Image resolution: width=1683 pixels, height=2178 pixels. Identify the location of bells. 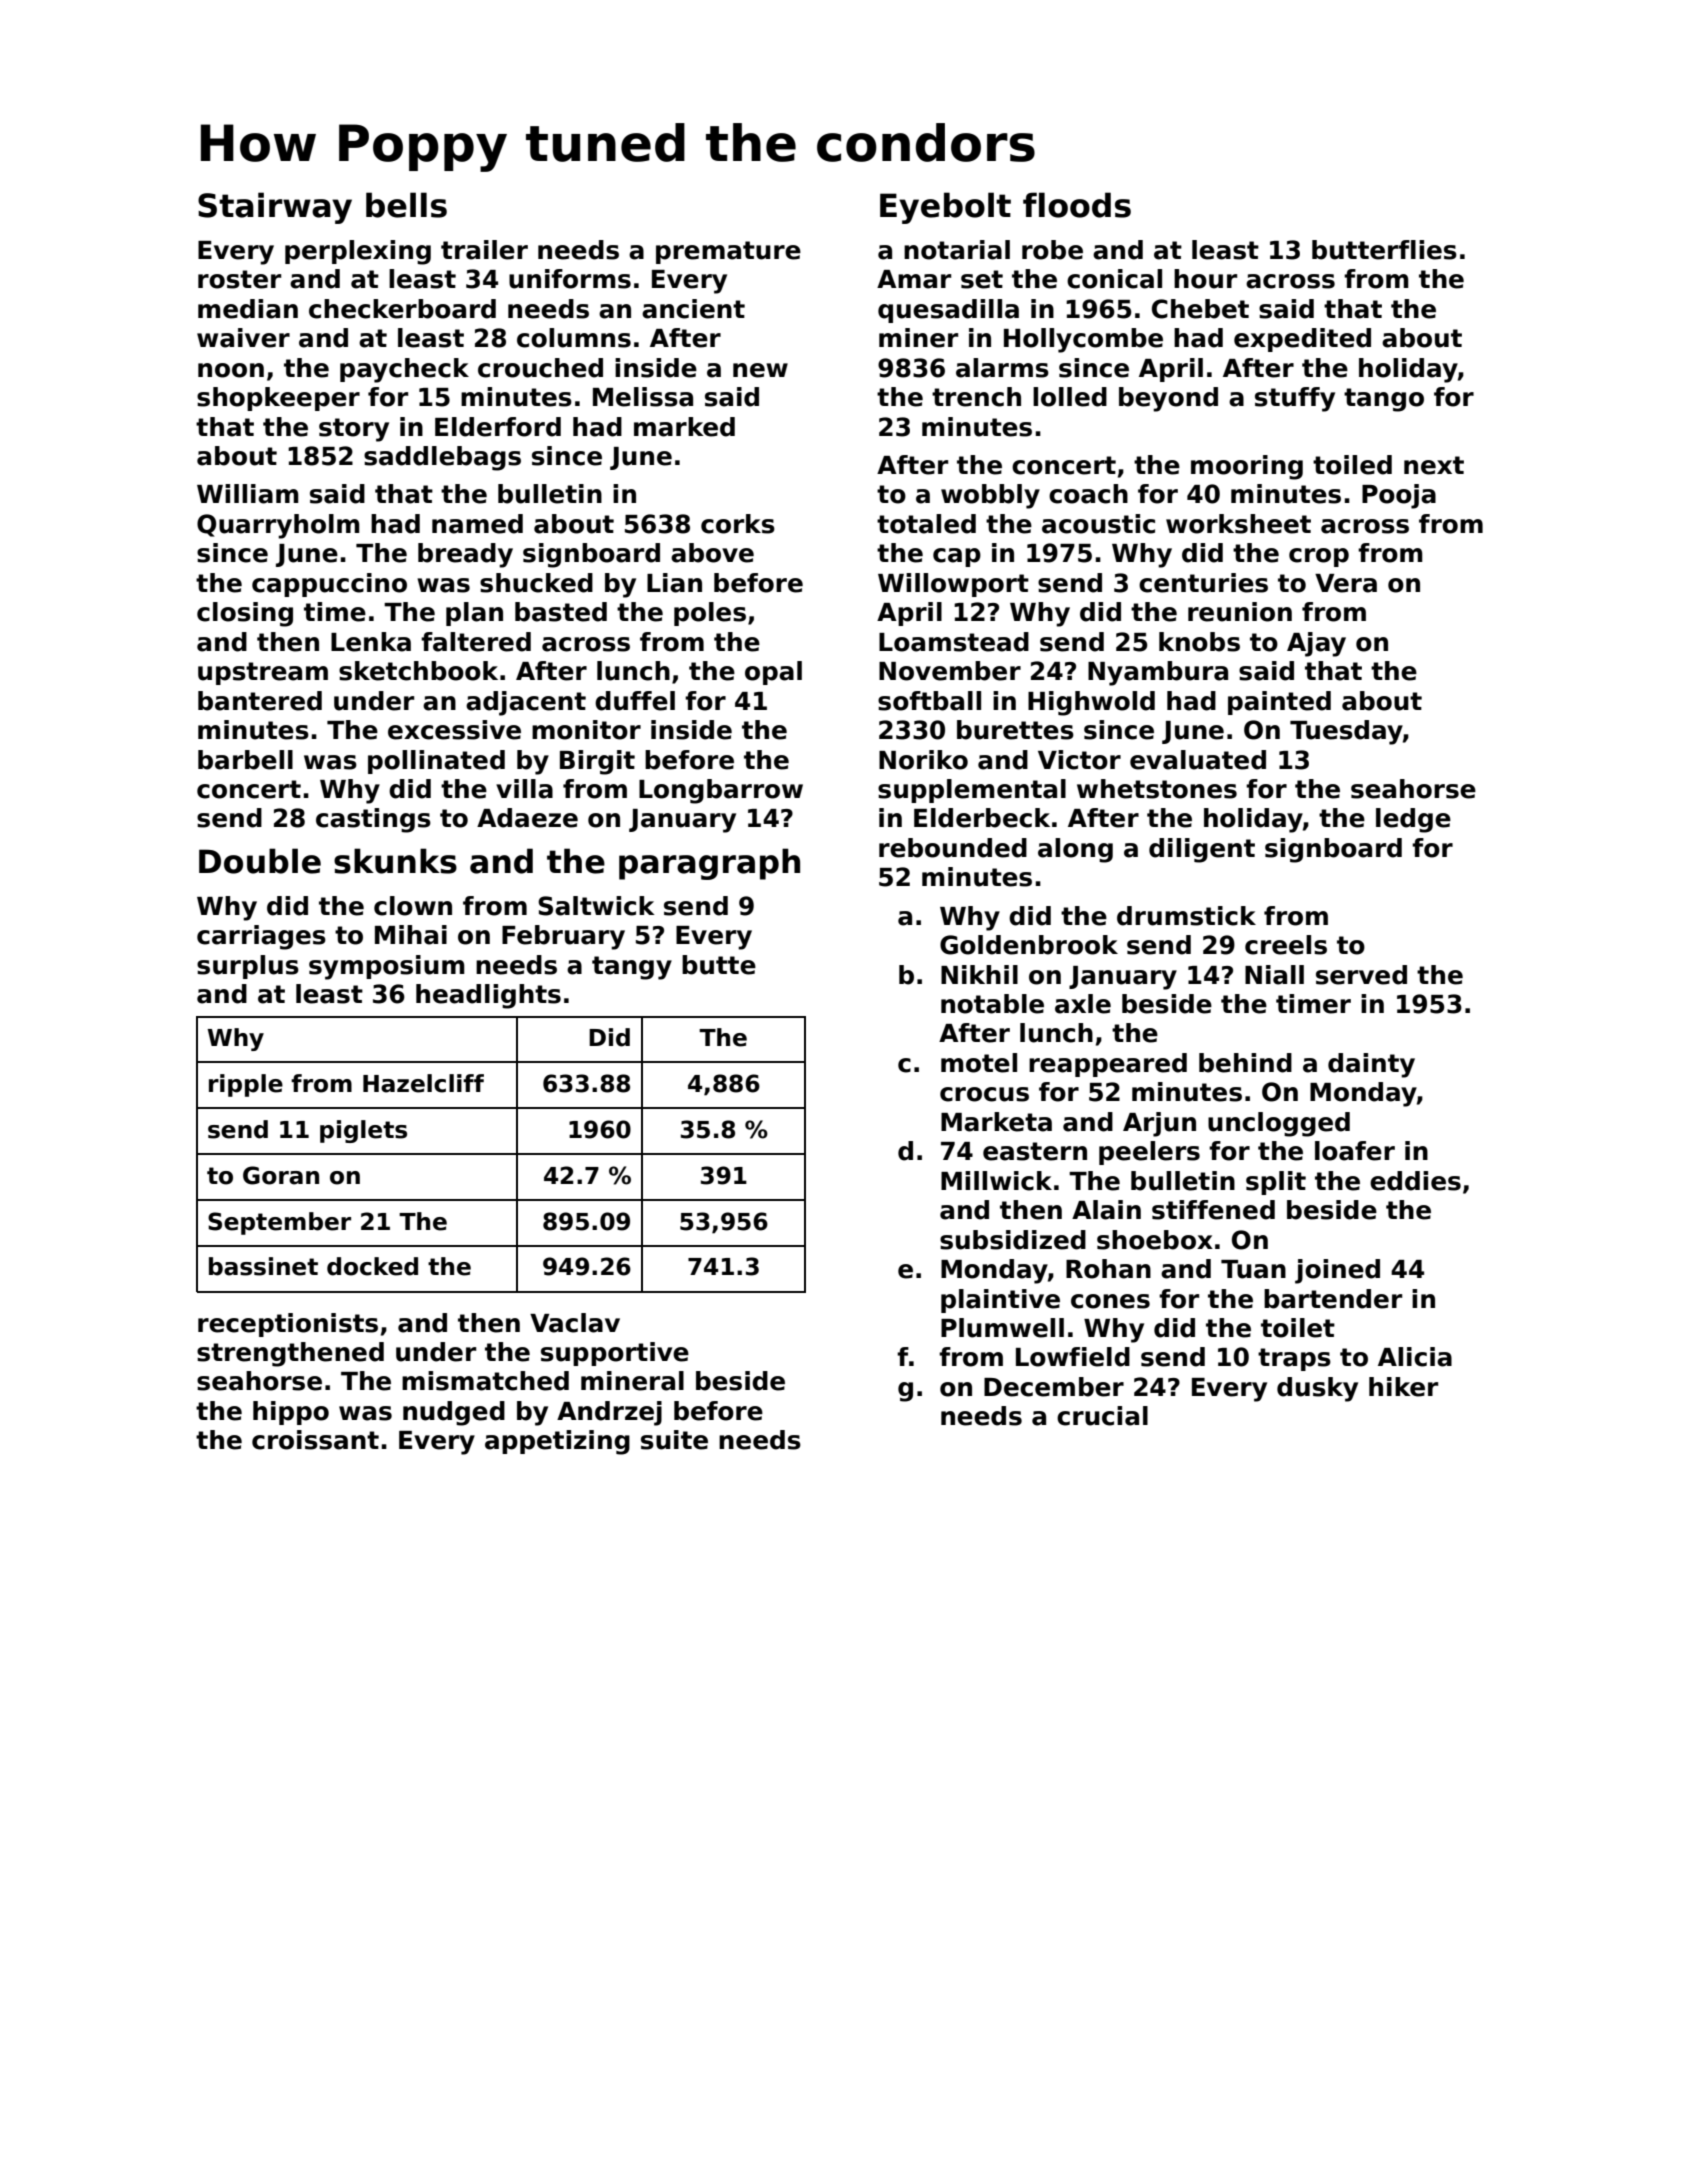
(406, 205).
